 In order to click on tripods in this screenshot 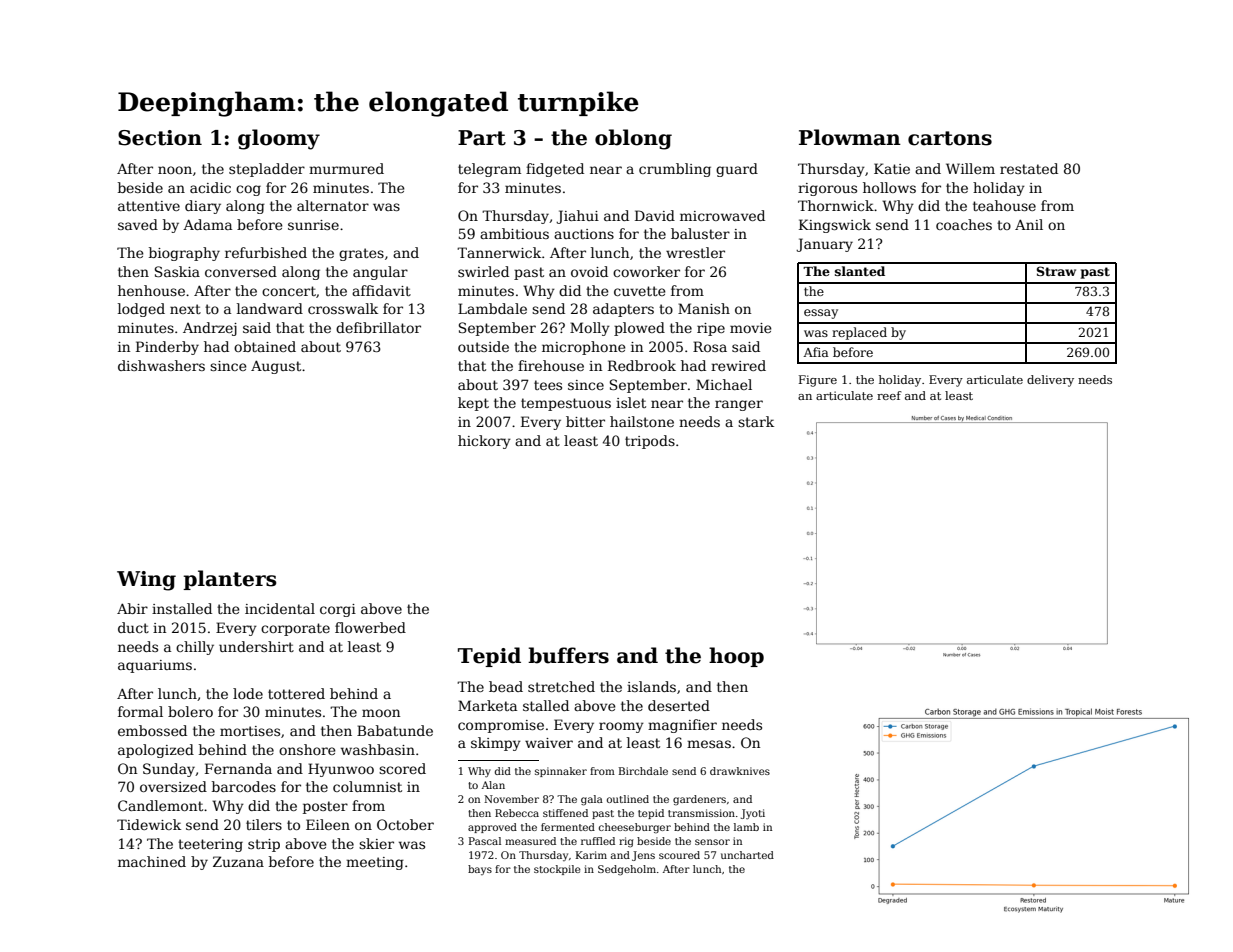, I will do `click(650, 442)`.
